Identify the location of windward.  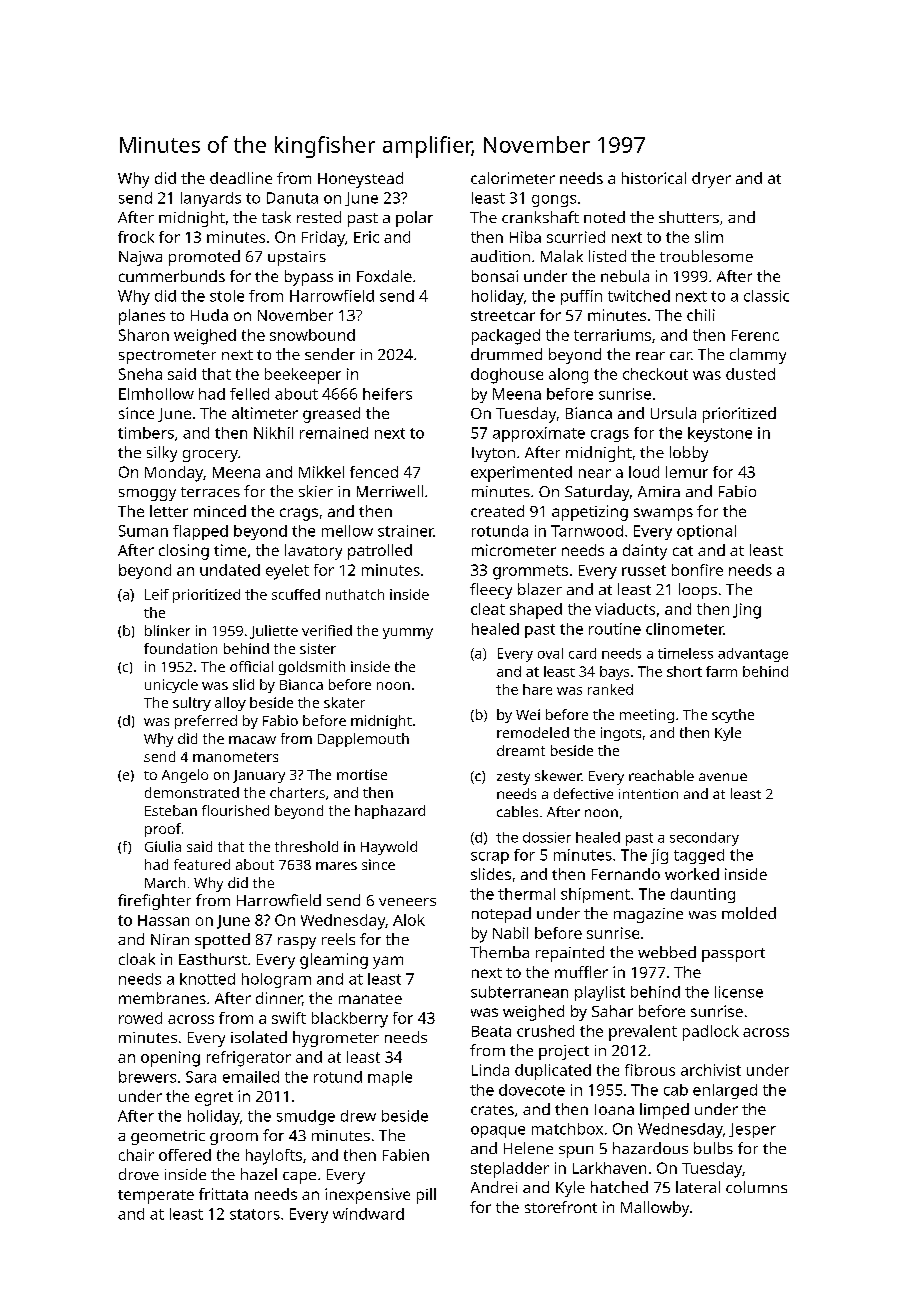
(368, 1214).
